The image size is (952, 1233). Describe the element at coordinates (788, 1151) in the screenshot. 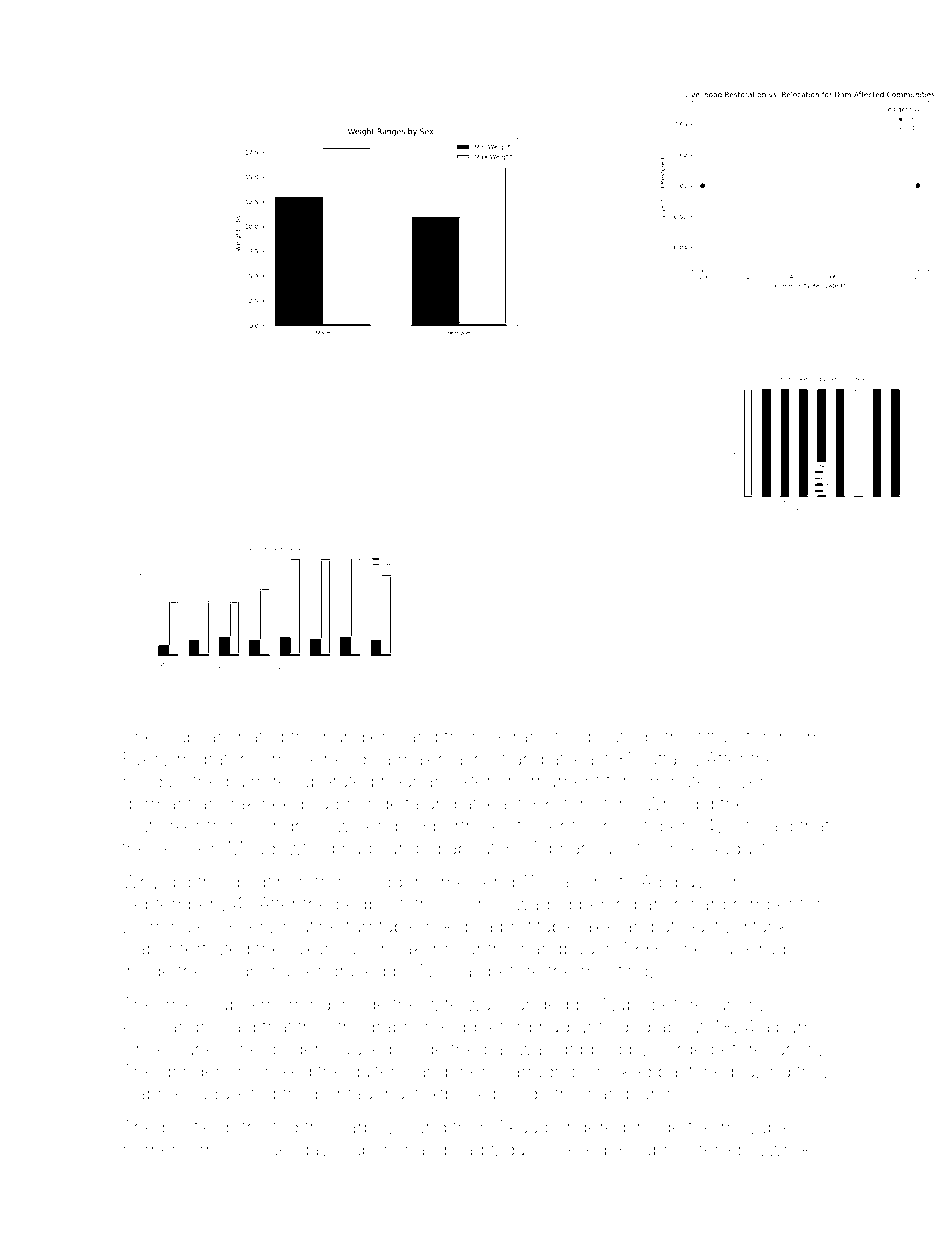

I see `flywheels` at that location.
